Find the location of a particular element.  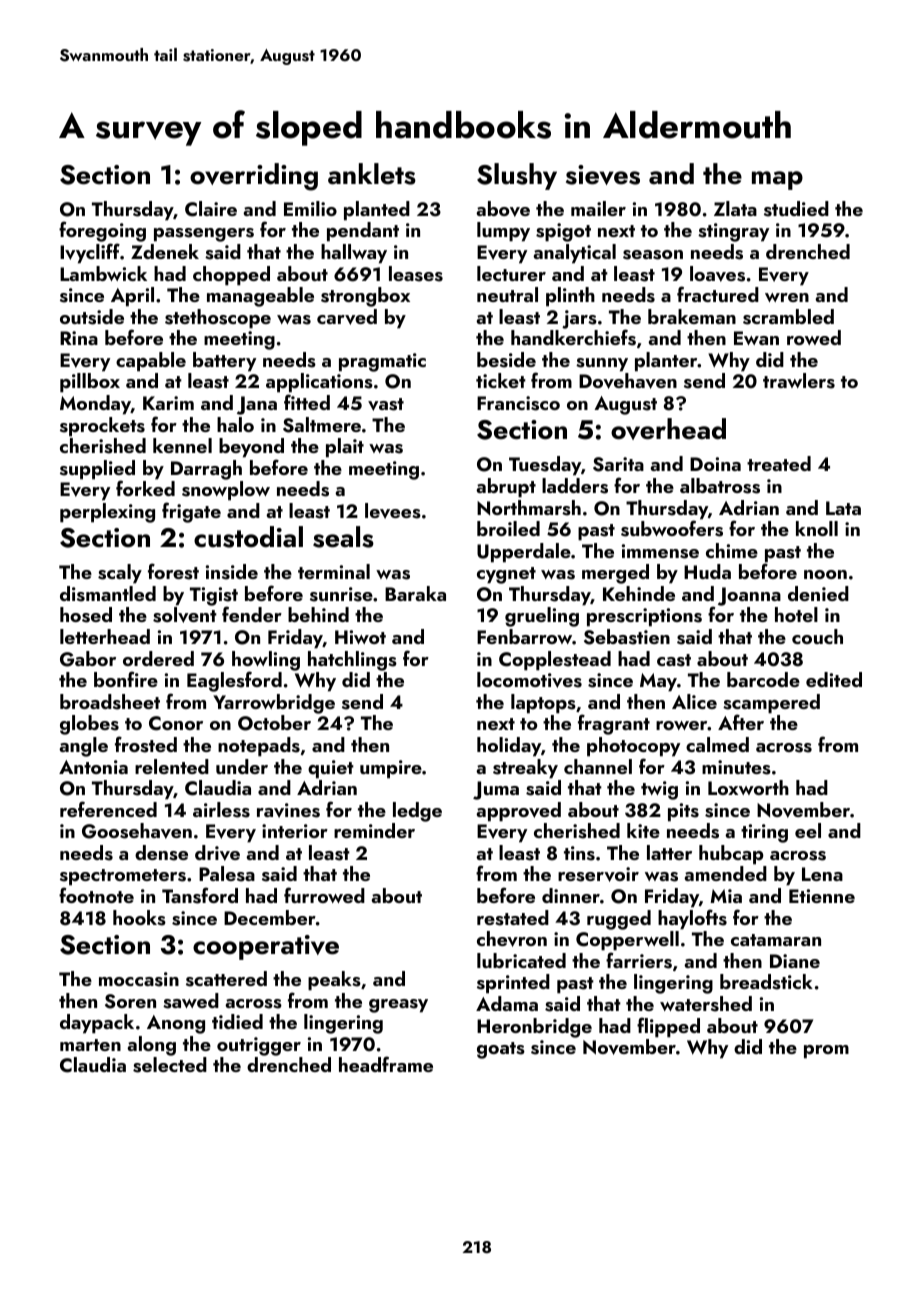

marten is located at coordinates (90, 1045).
